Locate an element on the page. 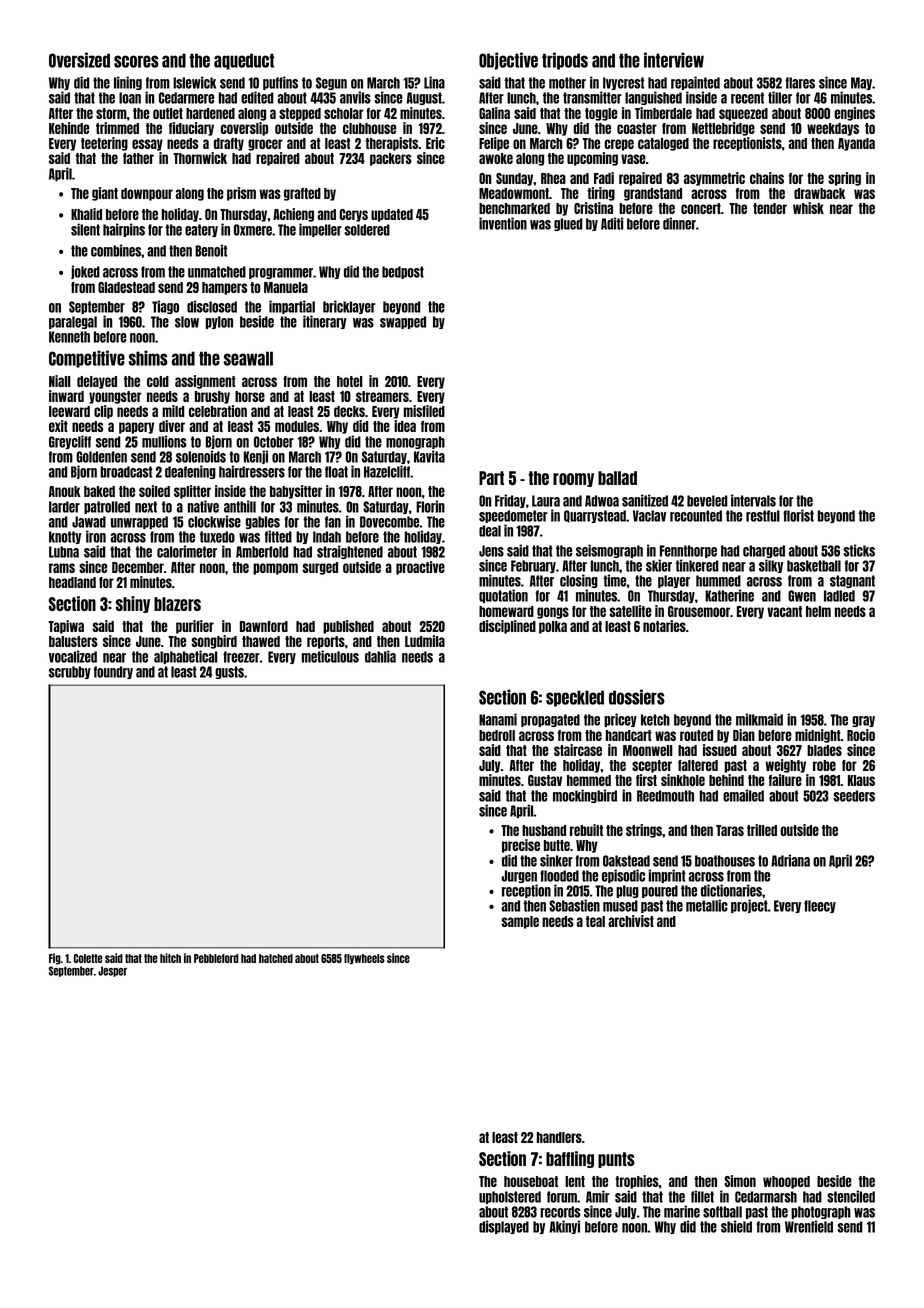  Tapiwa is located at coordinates (66, 627).
